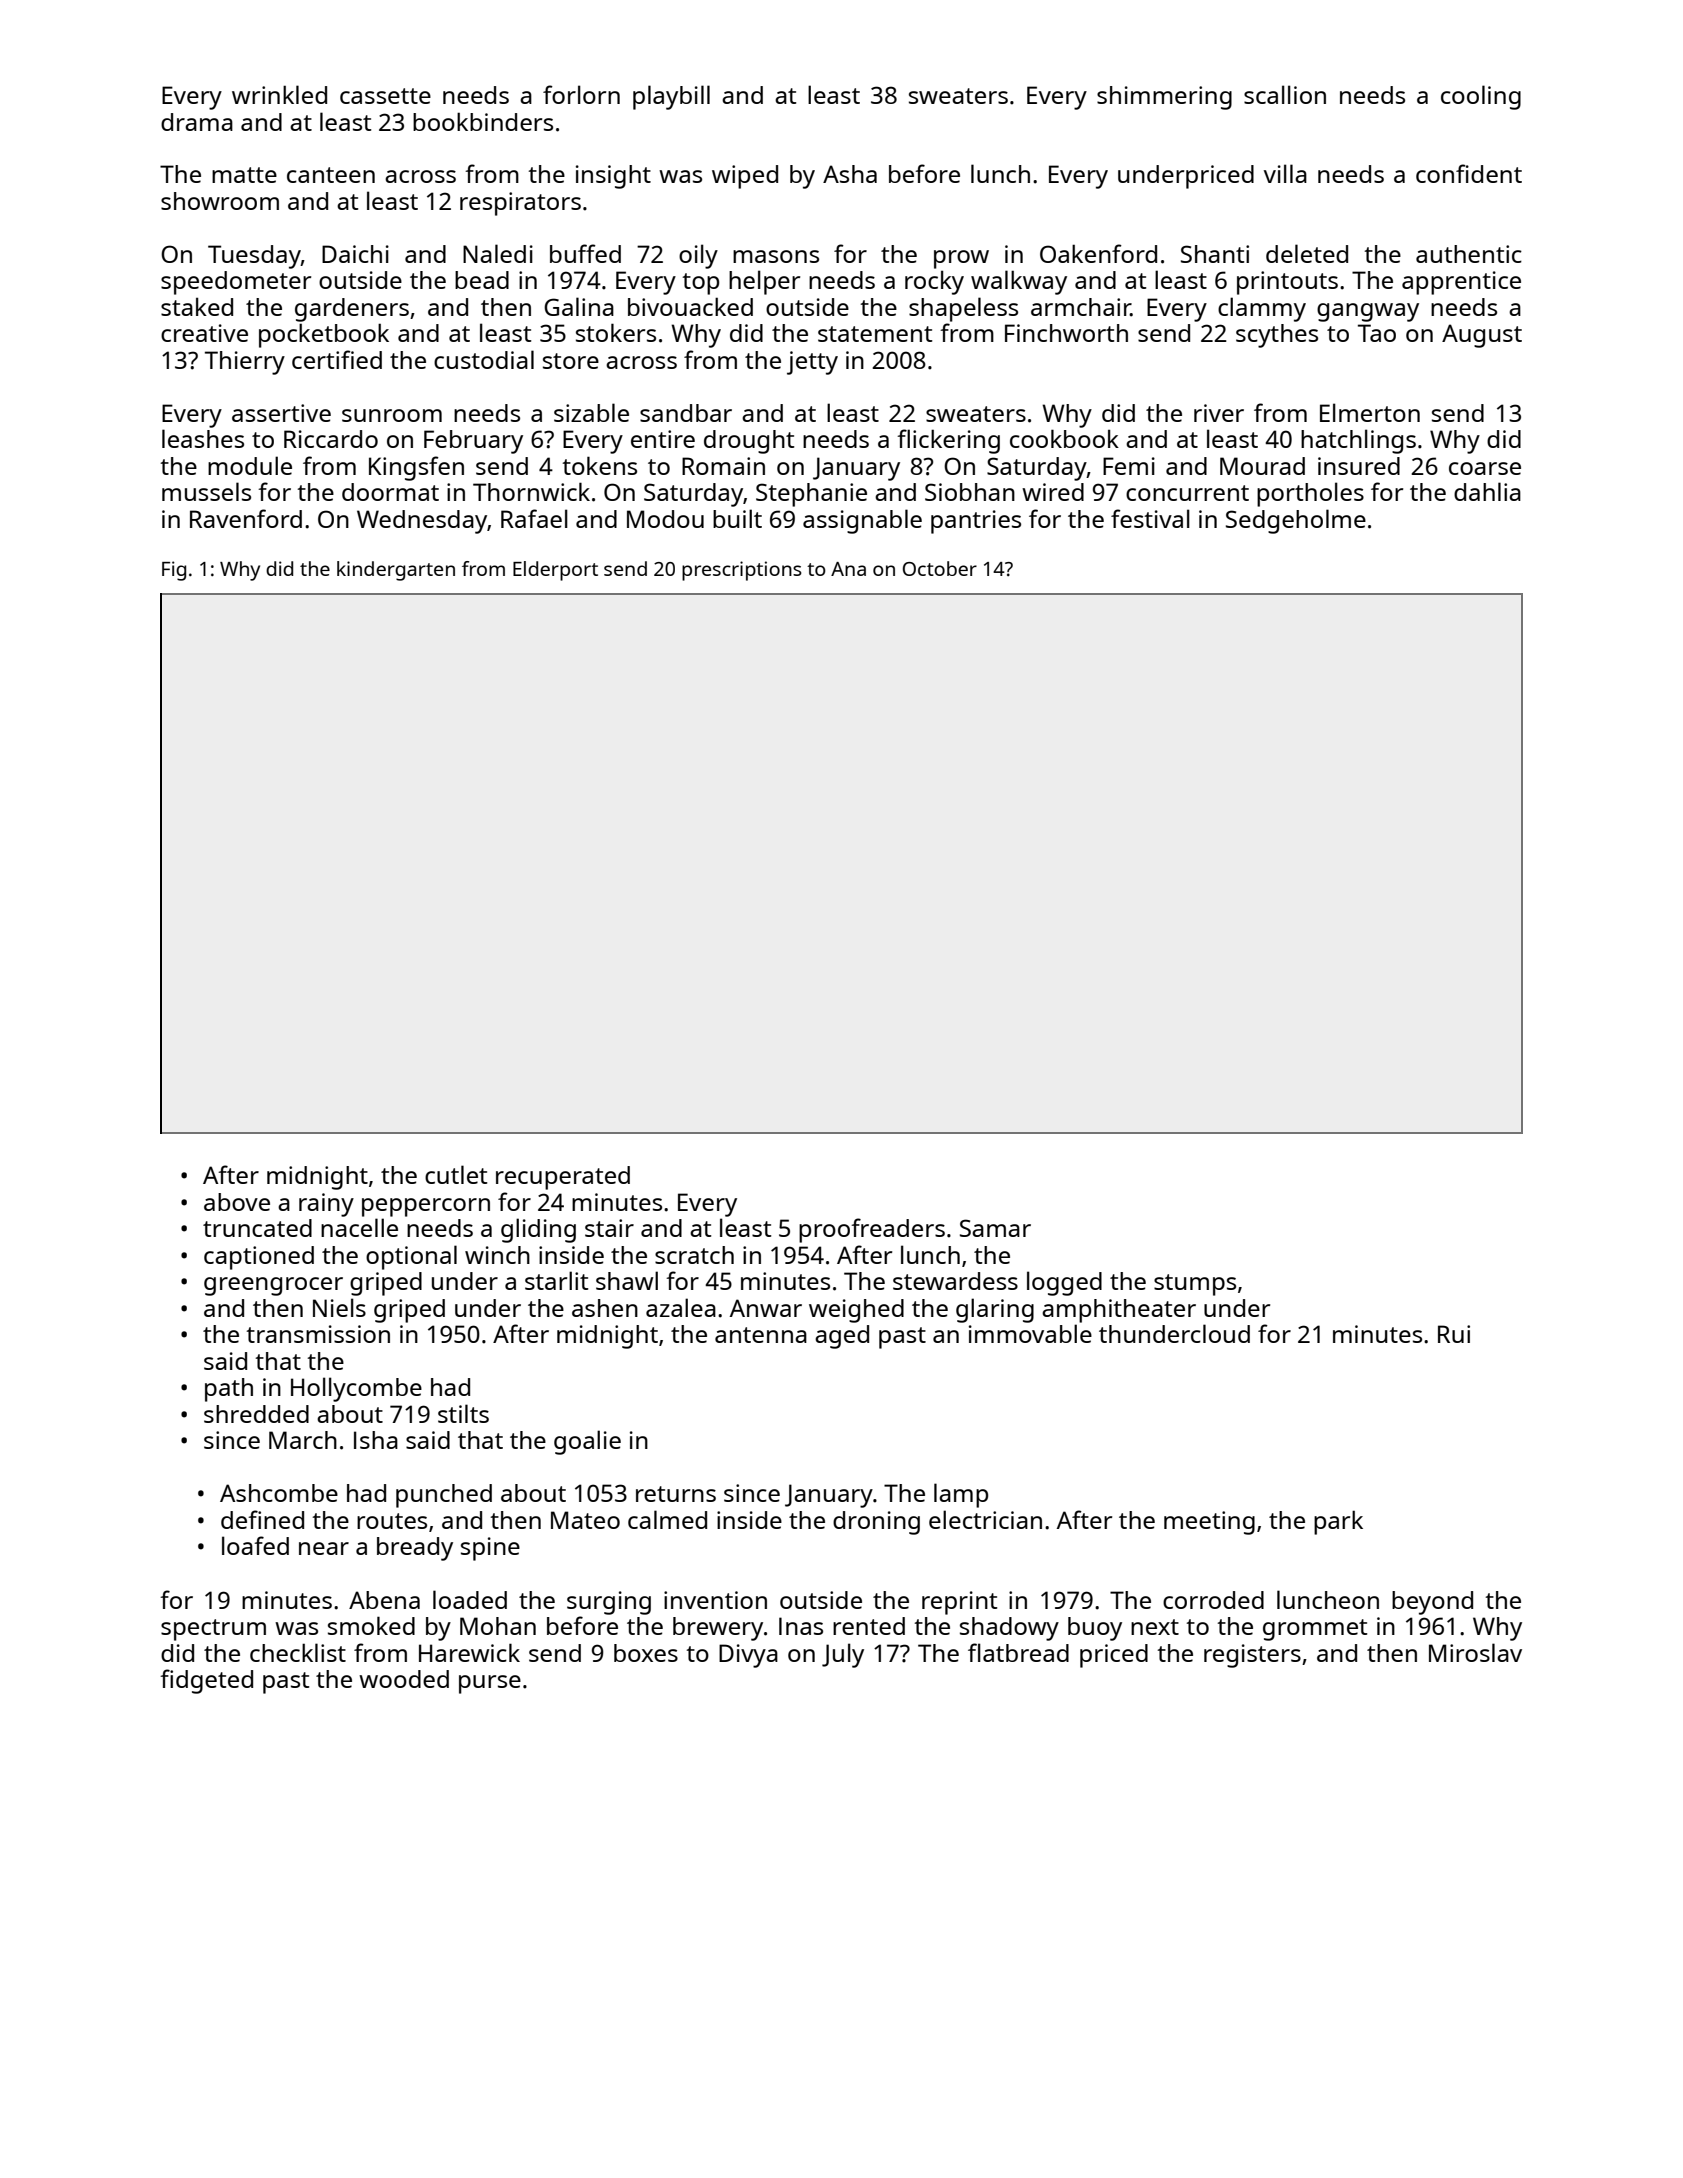 This screenshot has height=2178, width=1683. What do you see at coordinates (1129, 466) in the screenshot?
I see `Femi` at bounding box center [1129, 466].
